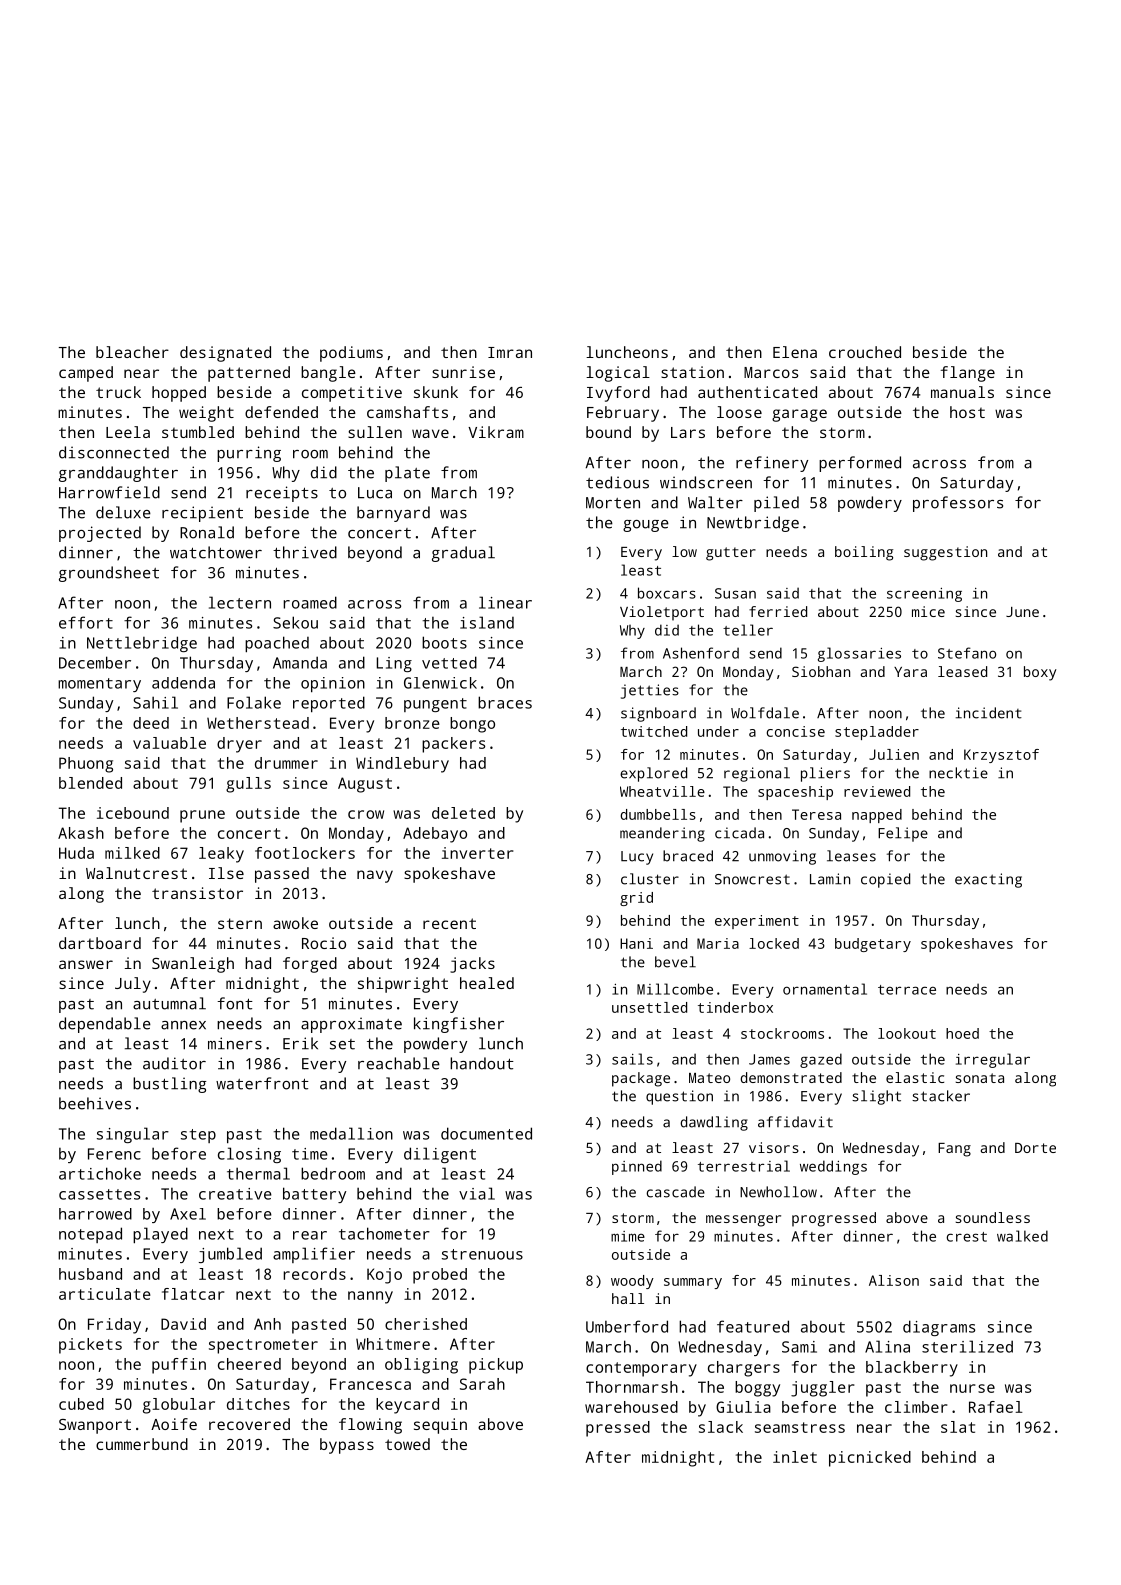 This image has height=1585, width=1121. I want to click on Imran, so click(510, 352).
